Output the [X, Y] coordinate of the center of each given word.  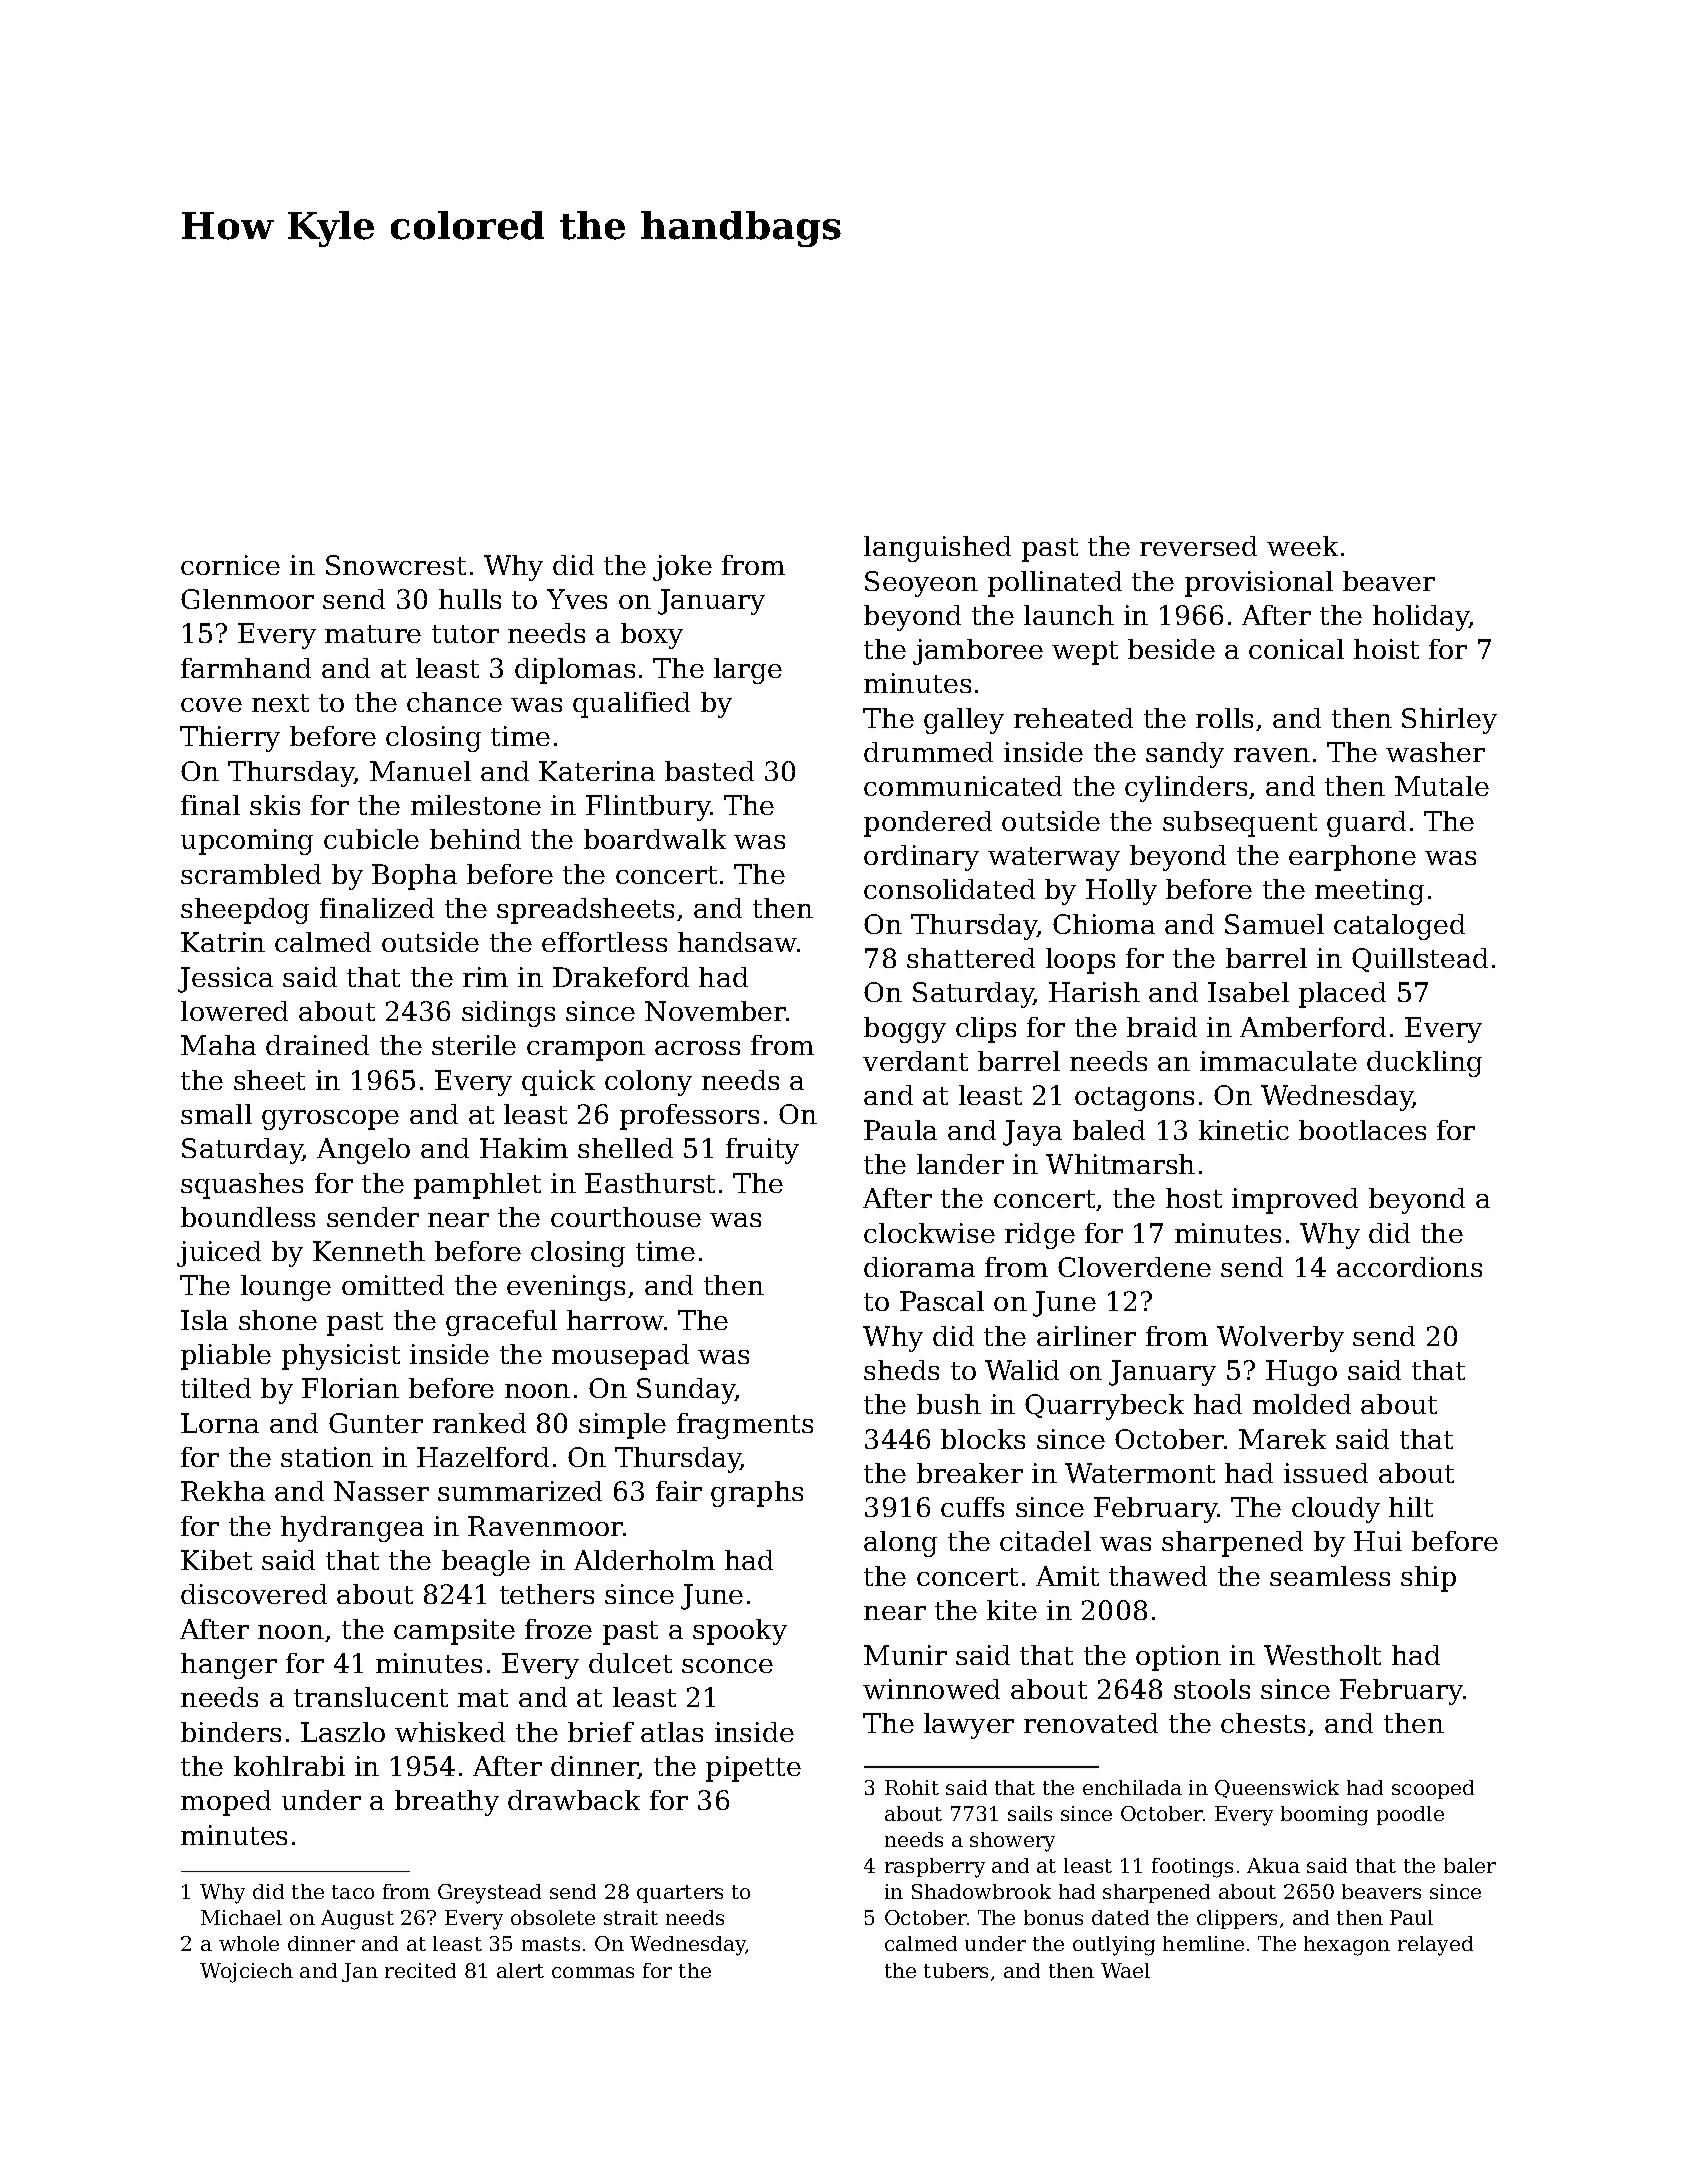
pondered [928, 824]
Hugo [1301, 1373]
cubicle [371, 839]
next [280, 703]
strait [631, 1917]
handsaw [737, 942]
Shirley [1449, 721]
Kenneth [369, 1251]
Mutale [1442, 786]
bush [949, 1404]
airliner [1086, 1336]
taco [353, 1892]
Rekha [223, 1491]
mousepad [620, 1357]
